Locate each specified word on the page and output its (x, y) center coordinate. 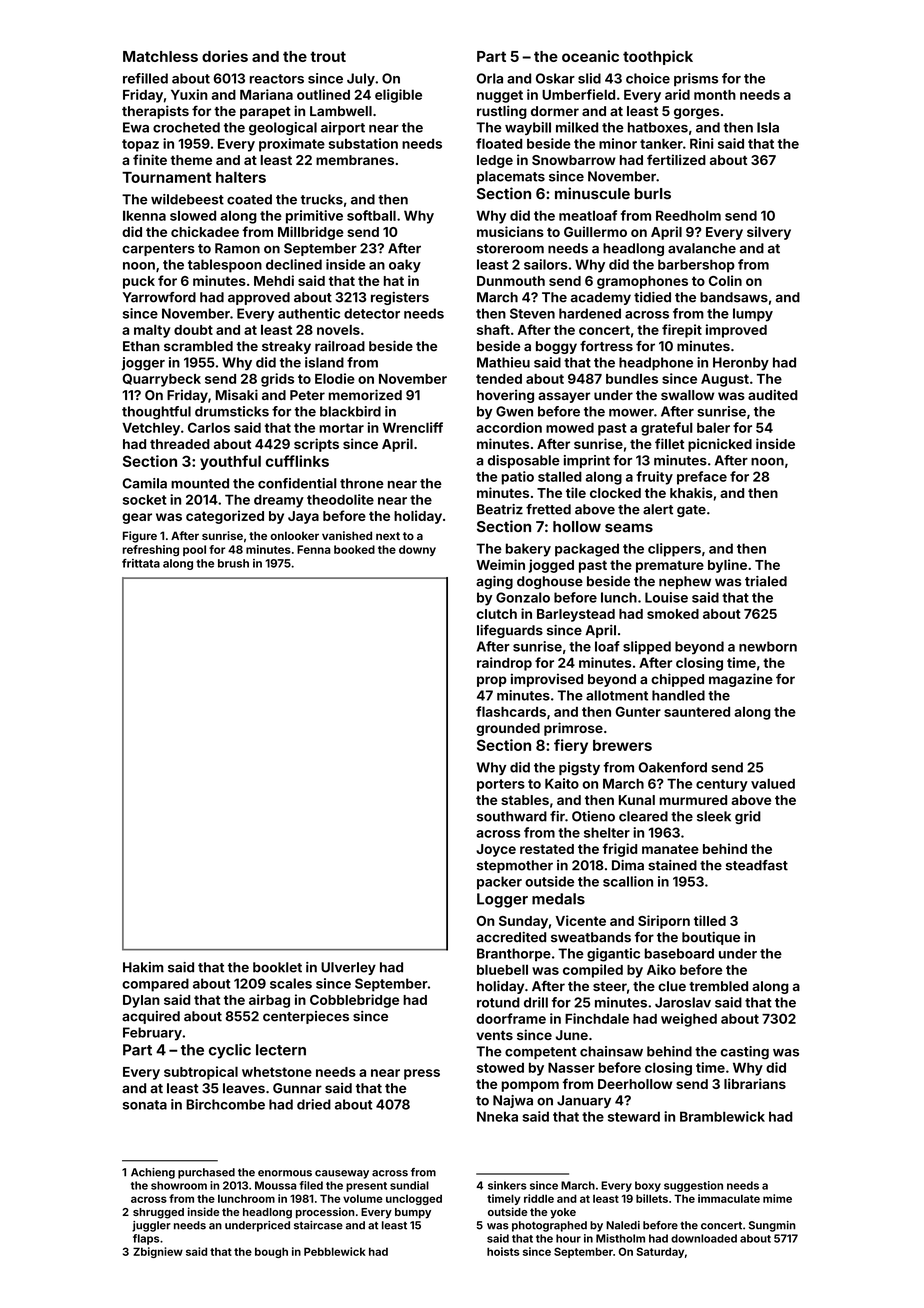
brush (233, 563)
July (361, 79)
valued (773, 783)
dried (314, 1104)
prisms (696, 79)
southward (512, 816)
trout (328, 56)
